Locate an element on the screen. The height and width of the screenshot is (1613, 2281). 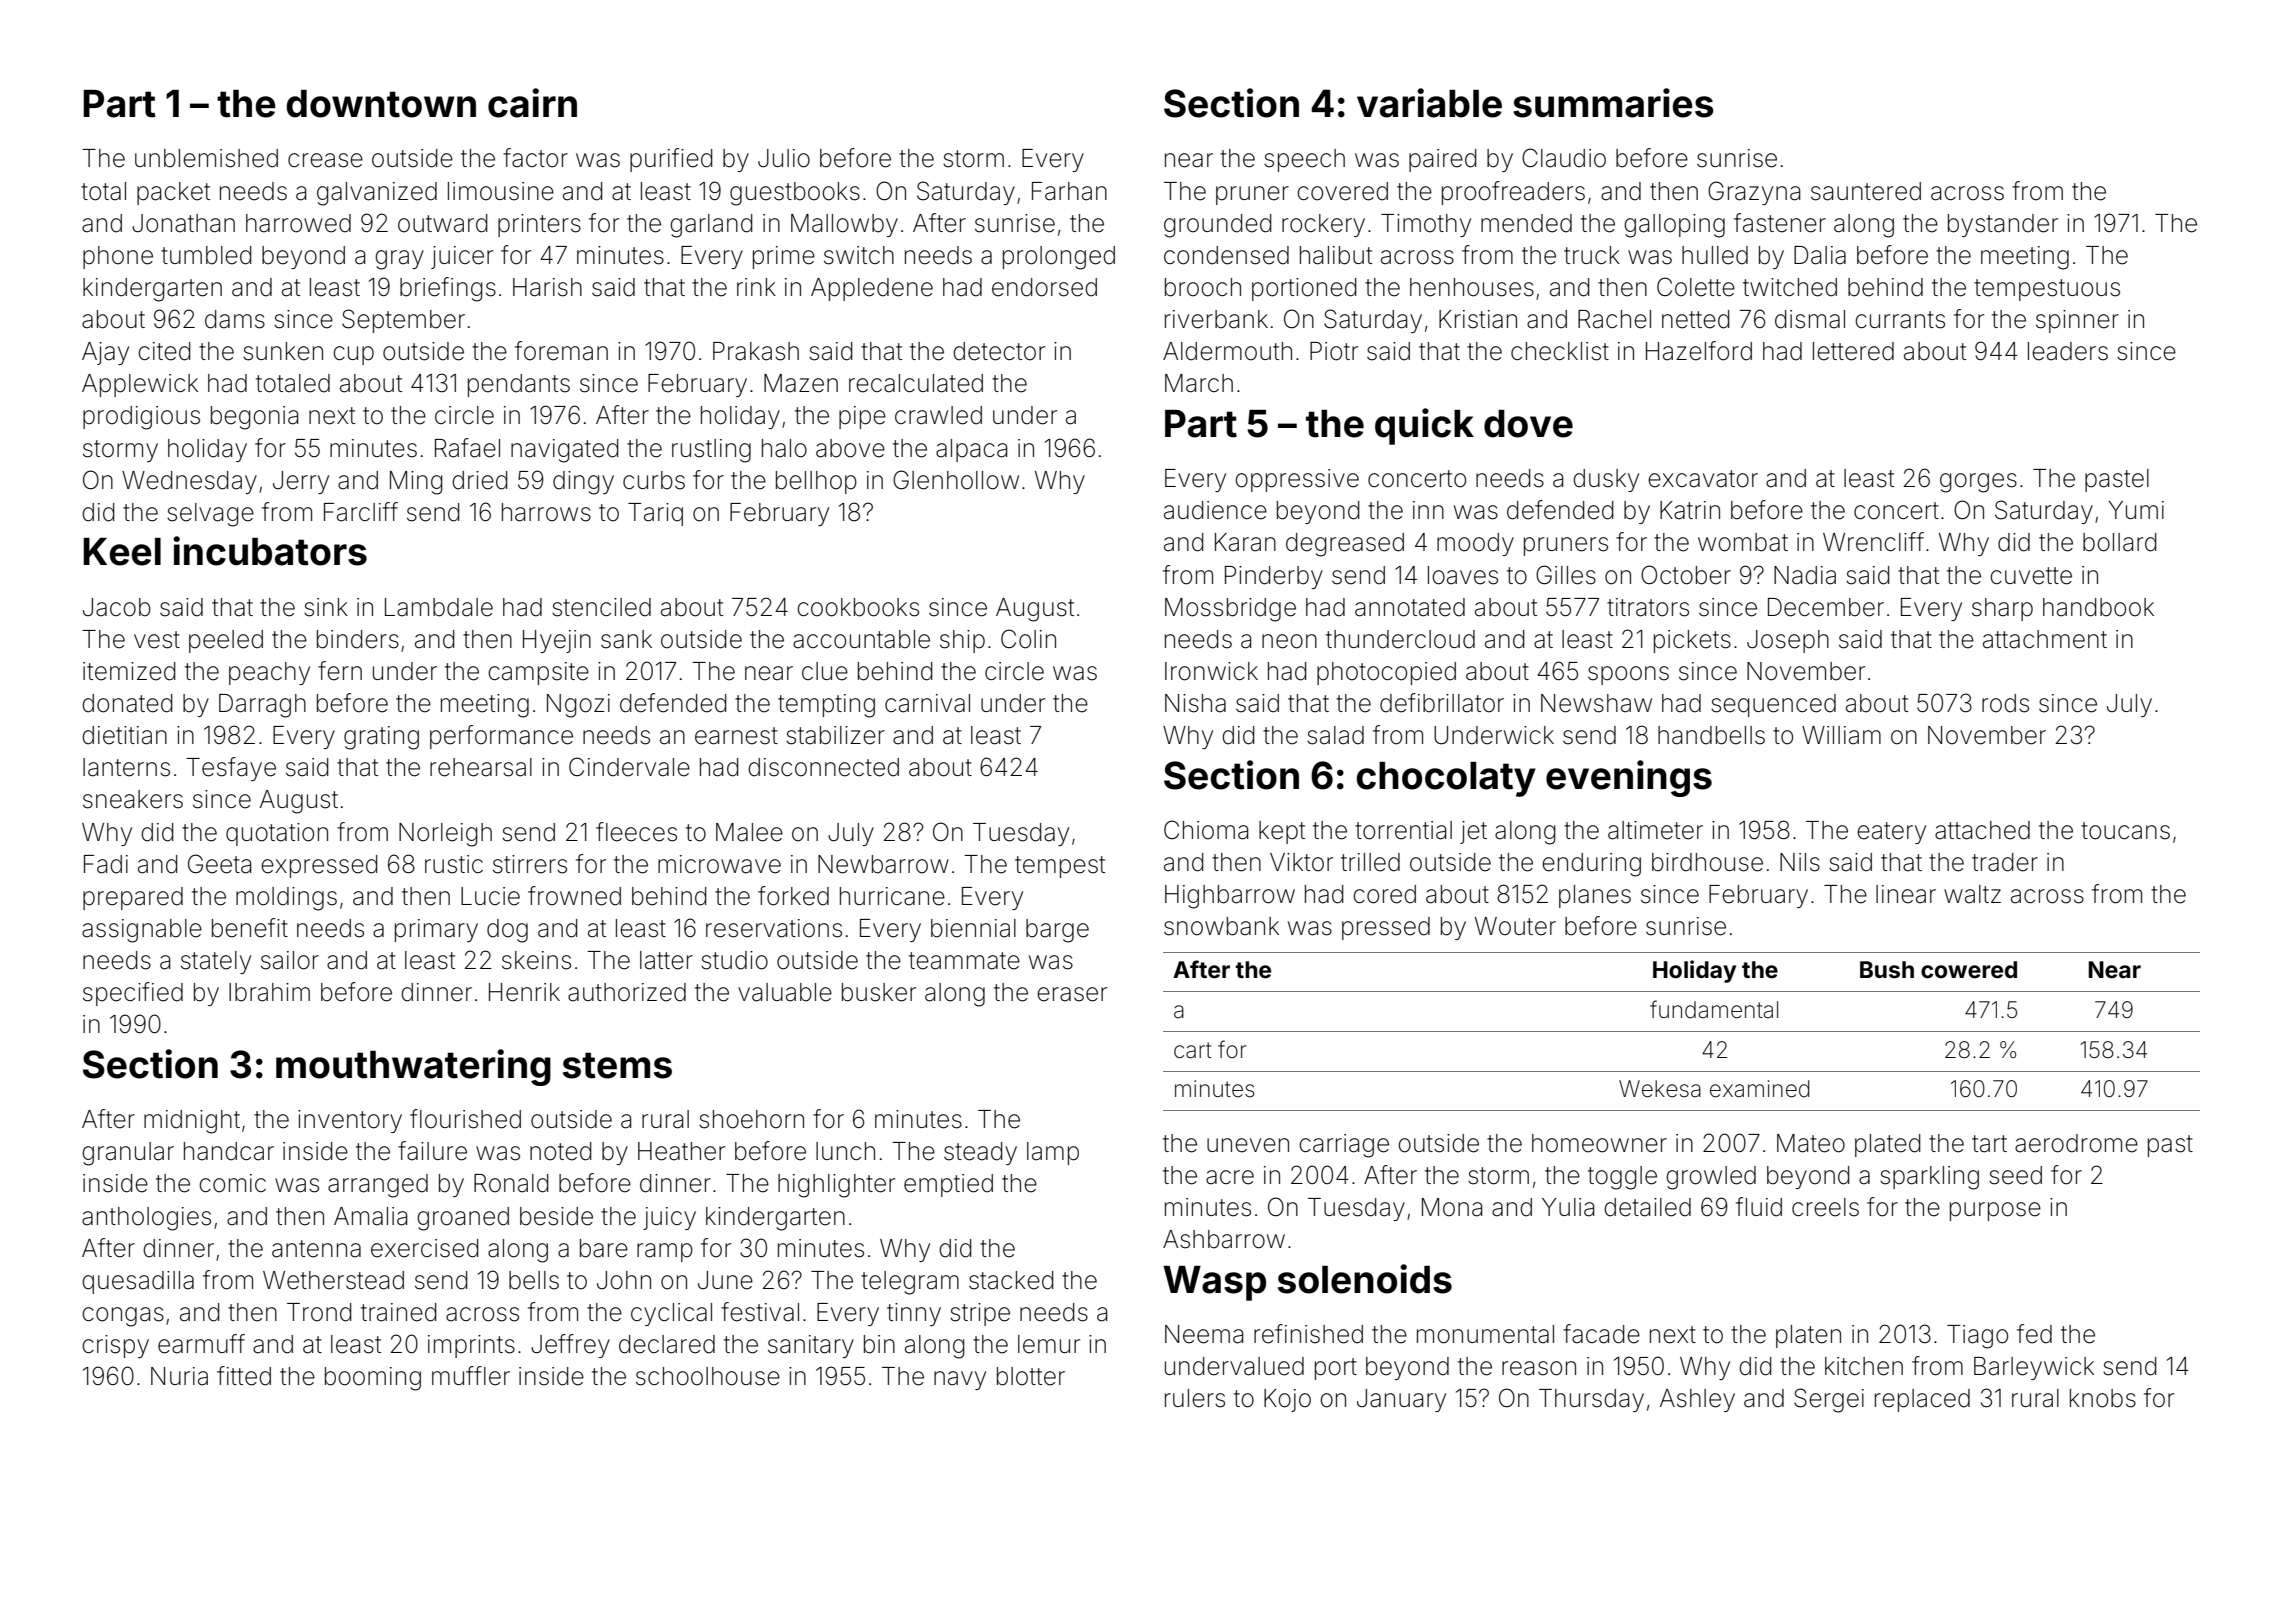
attachment is located at coordinates (2045, 639).
